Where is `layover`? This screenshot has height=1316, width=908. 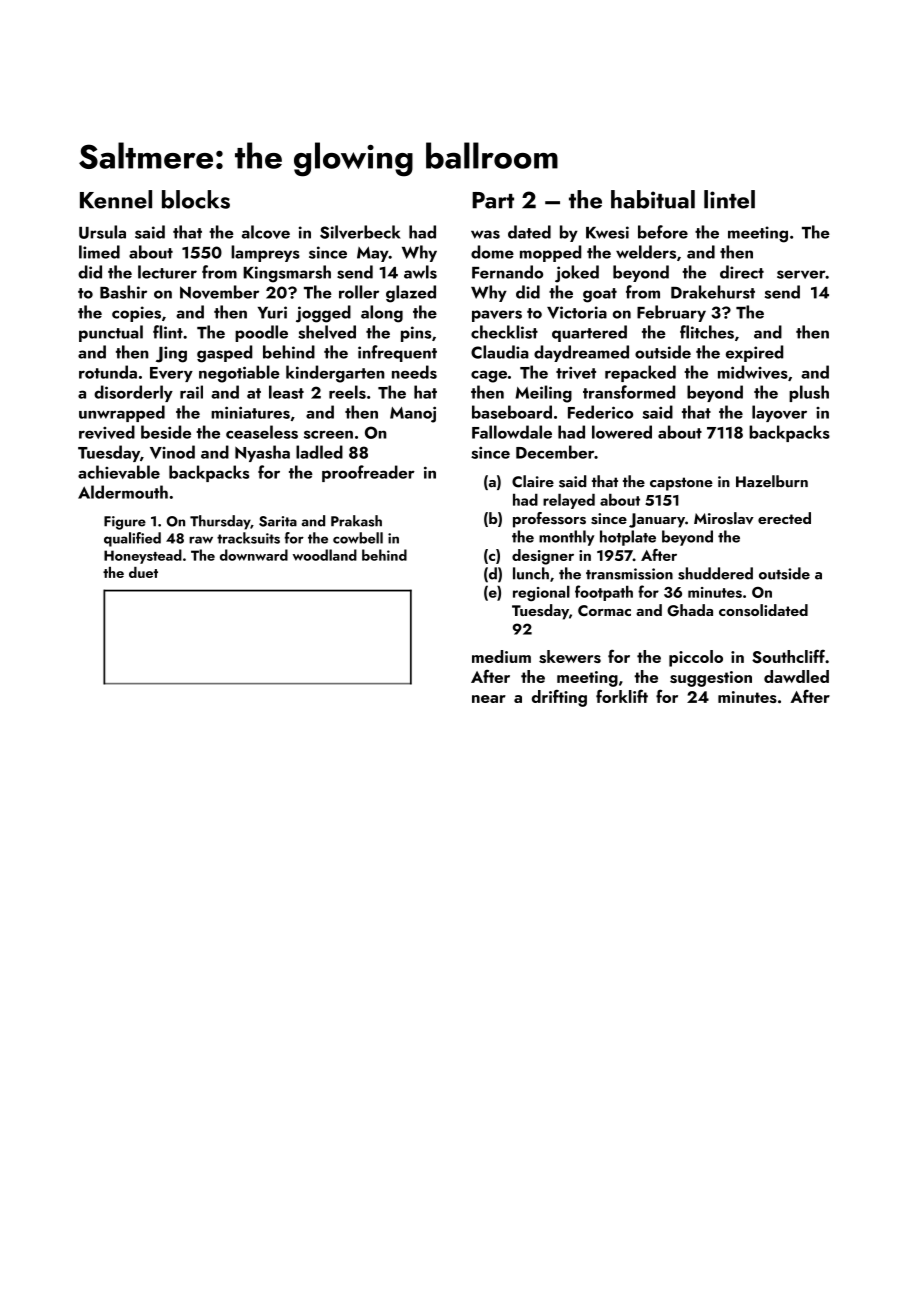
layover is located at coordinates (779, 413).
